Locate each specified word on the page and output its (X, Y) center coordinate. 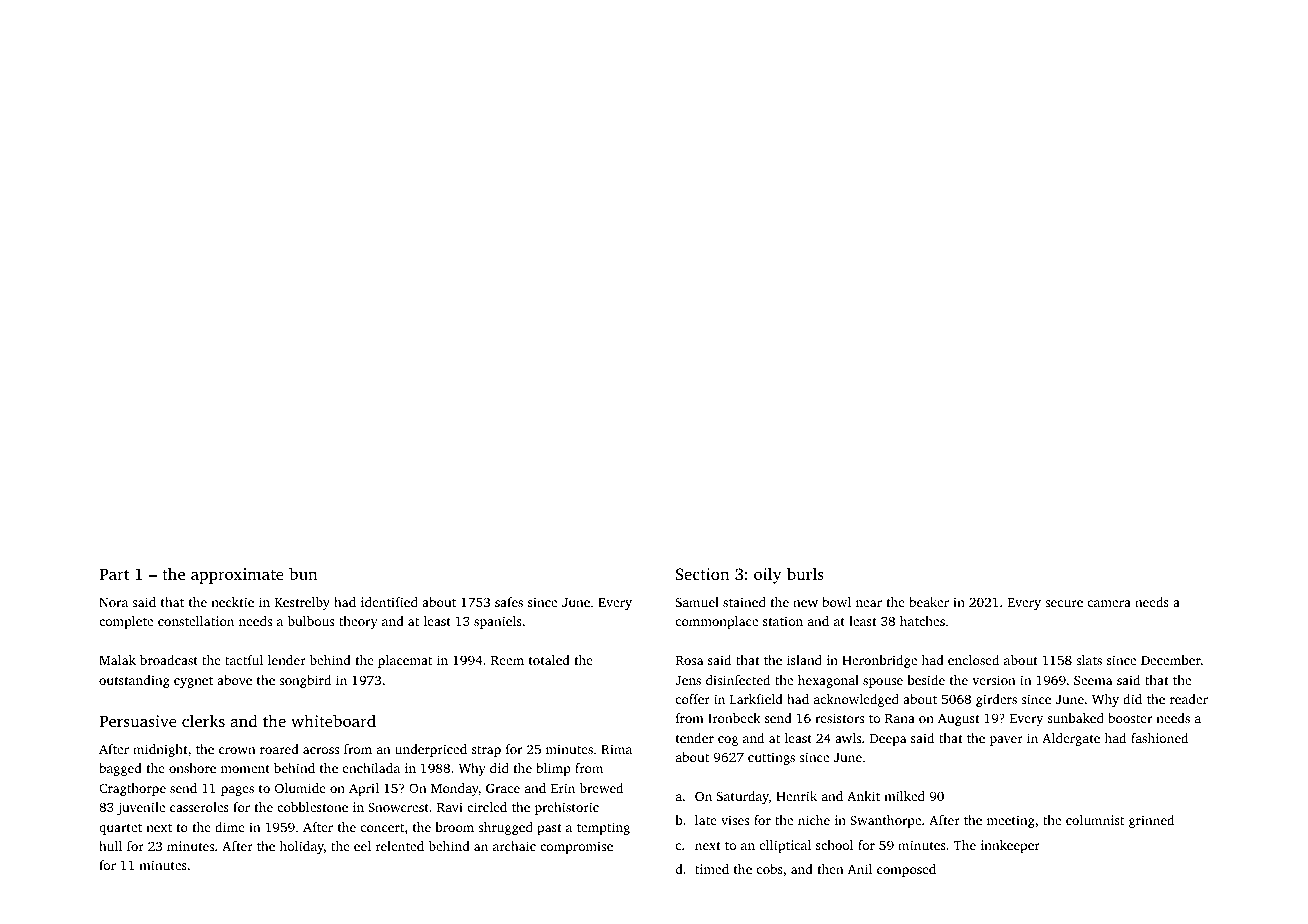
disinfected (738, 680)
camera (1109, 603)
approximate (237, 576)
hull (110, 846)
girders (996, 700)
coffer (693, 699)
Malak (117, 660)
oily (768, 575)
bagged (120, 769)
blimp (553, 769)
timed (712, 869)
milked (904, 796)
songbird (305, 681)
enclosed (973, 660)
